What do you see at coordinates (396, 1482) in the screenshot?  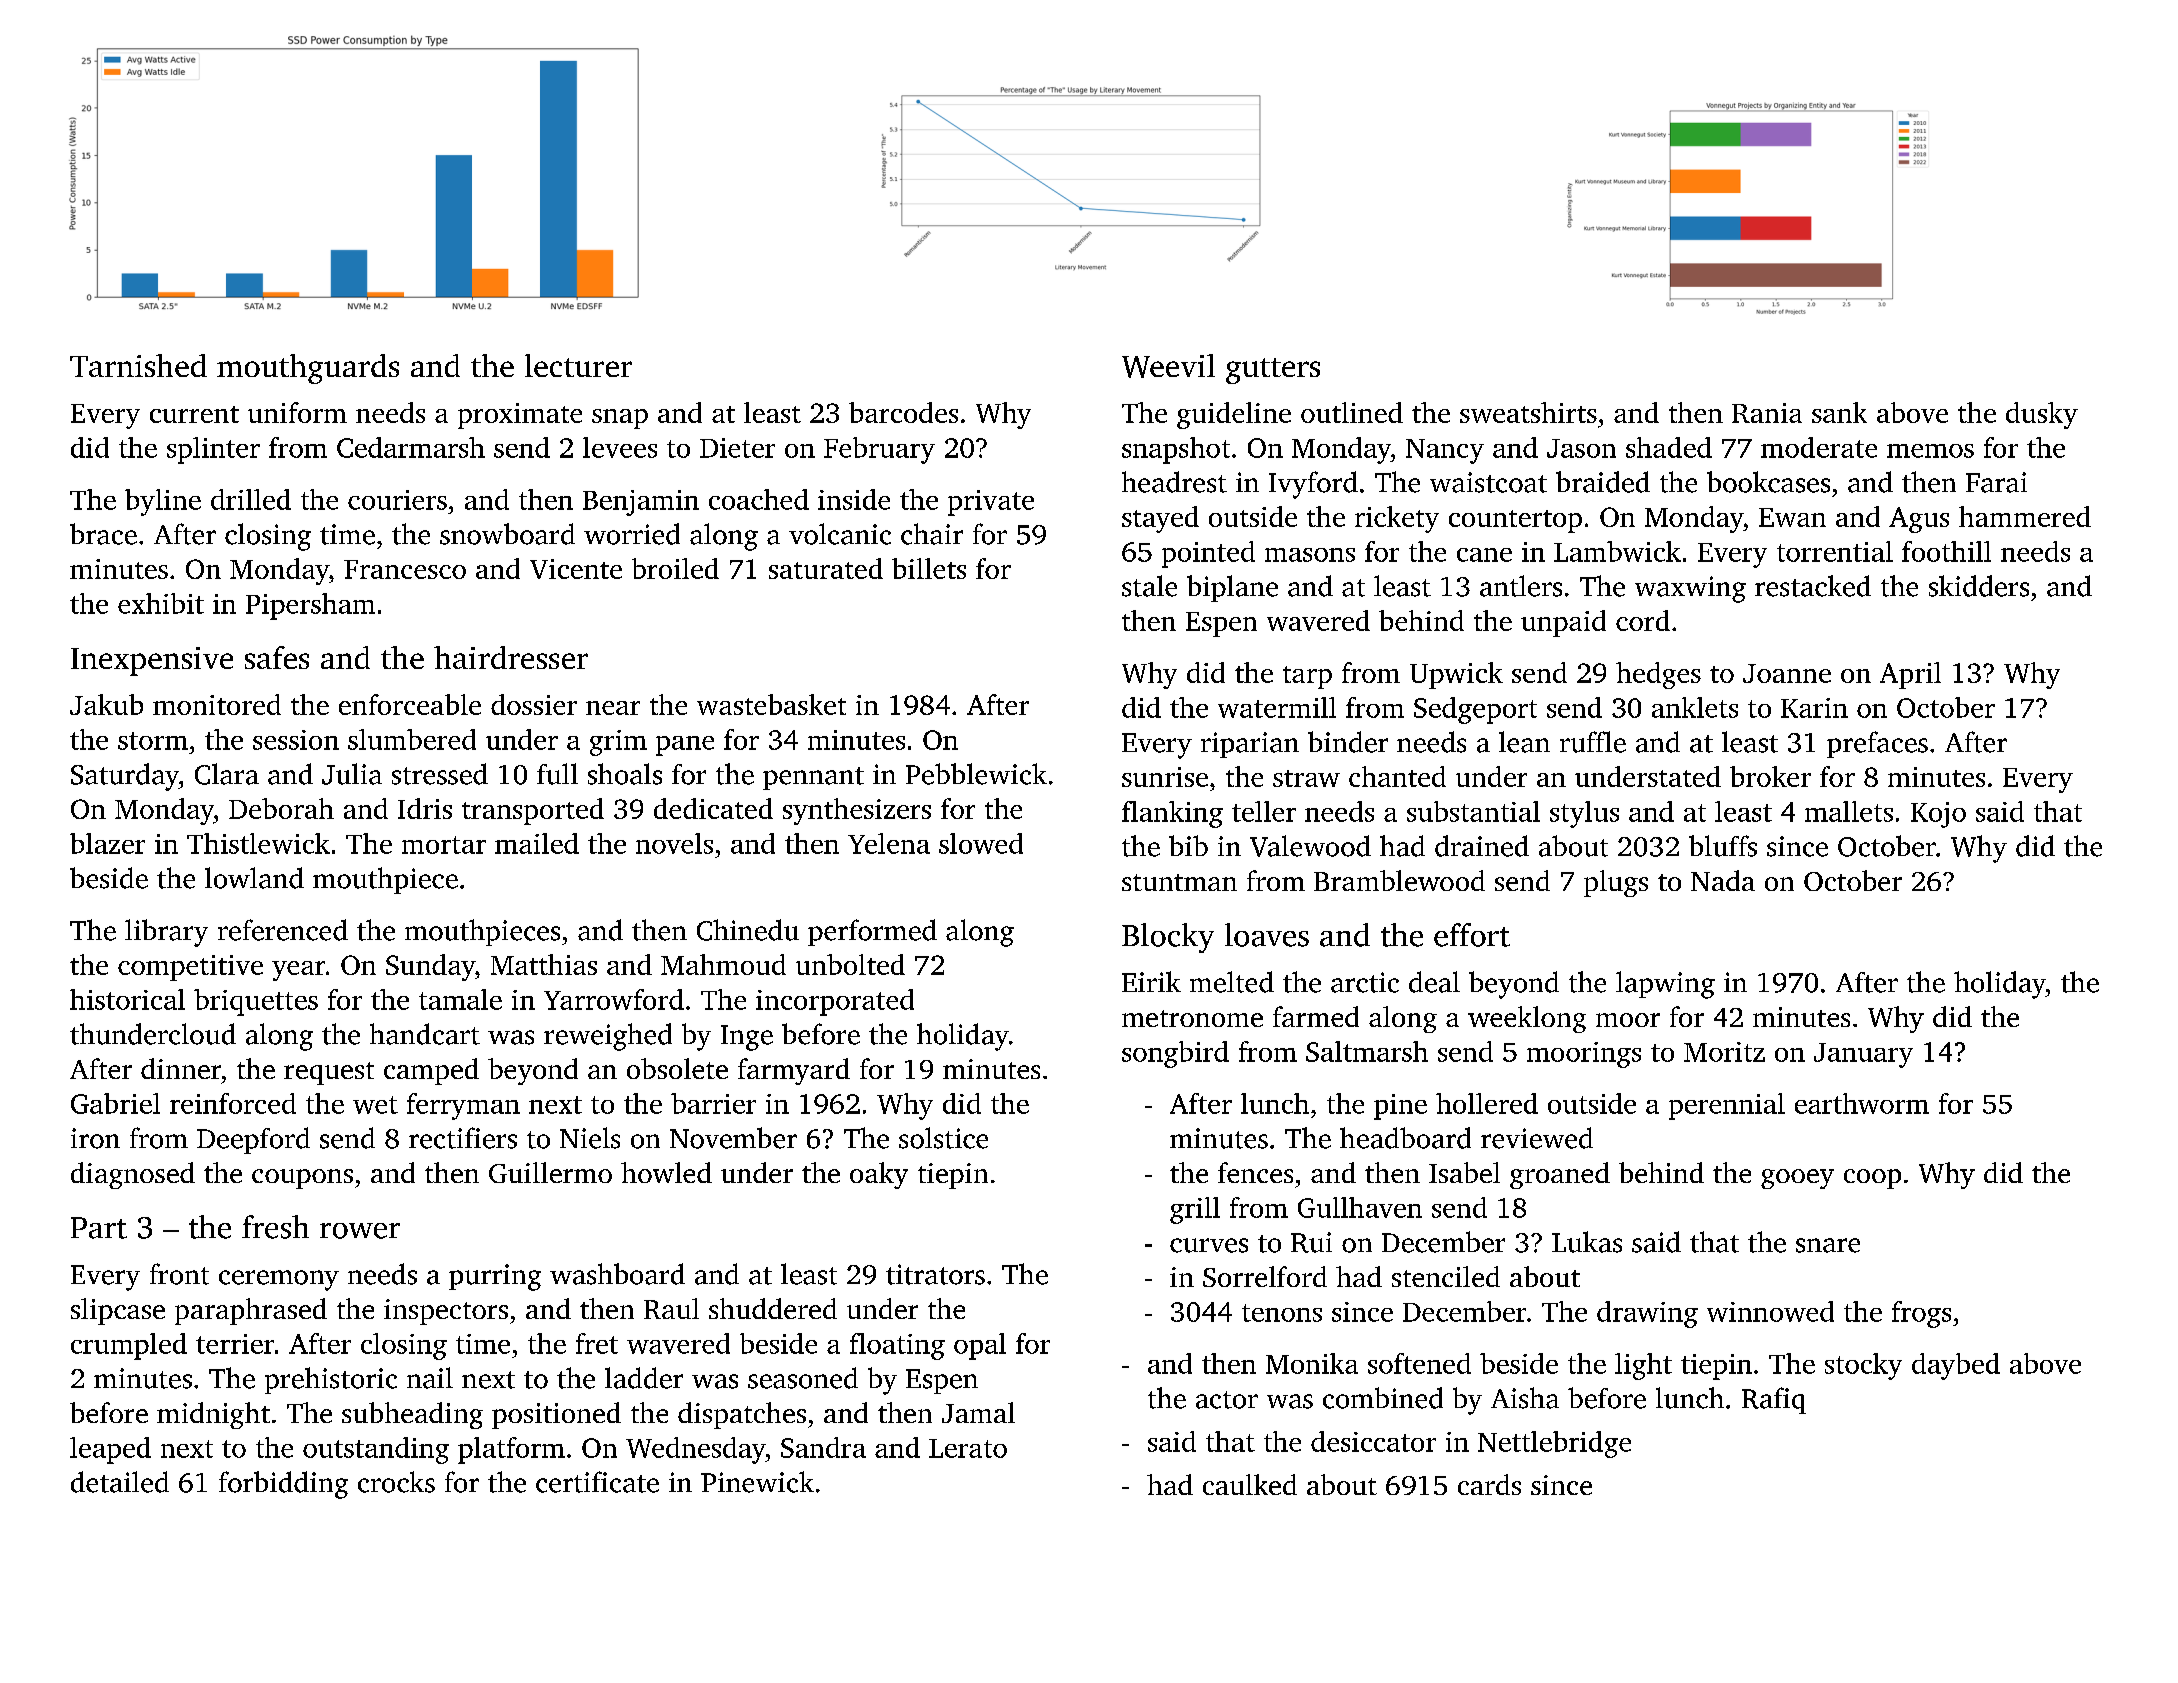 I see `crocks` at bounding box center [396, 1482].
